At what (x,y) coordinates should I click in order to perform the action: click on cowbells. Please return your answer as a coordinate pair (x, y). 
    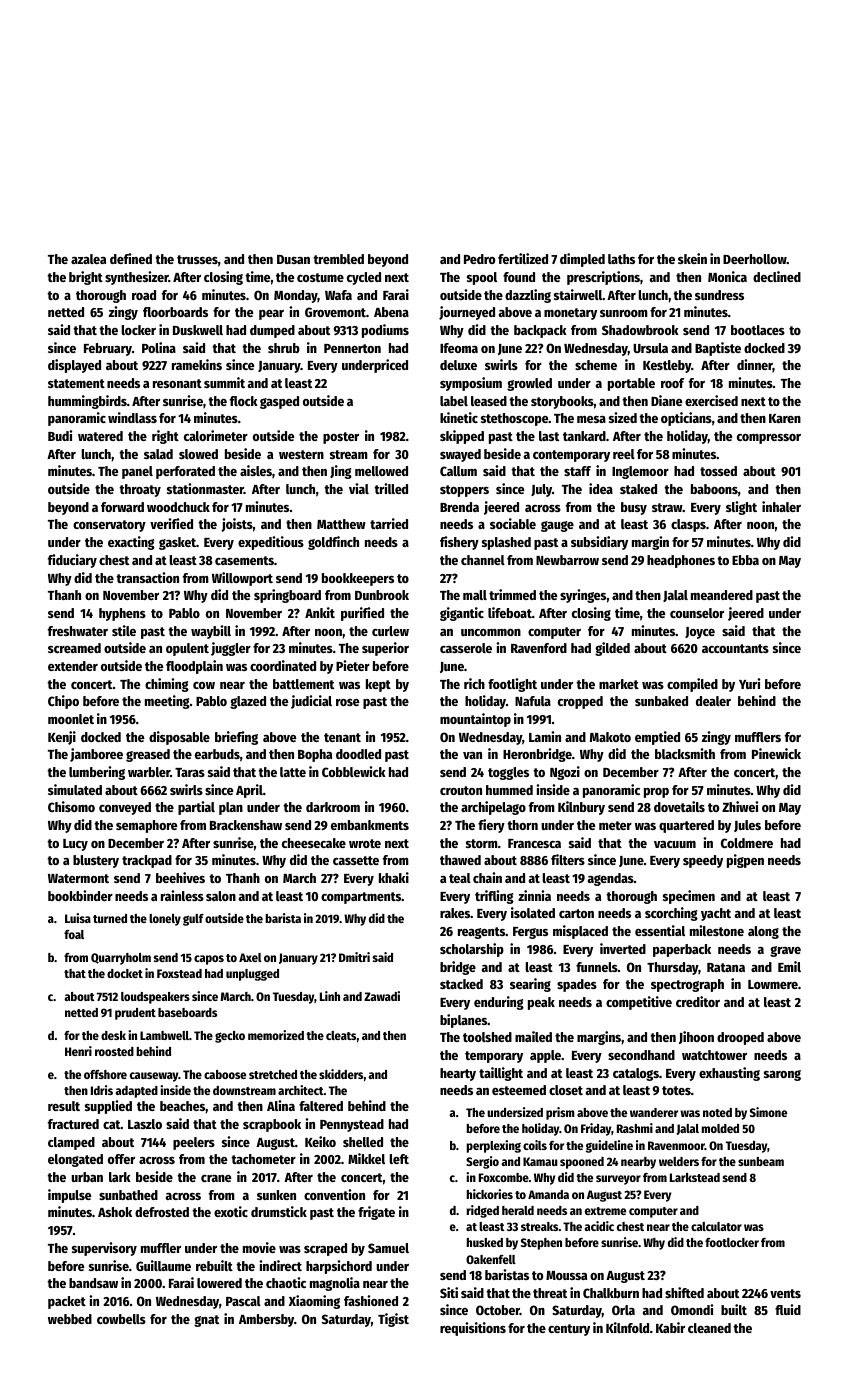
    Looking at the image, I should click on (121, 1319).
